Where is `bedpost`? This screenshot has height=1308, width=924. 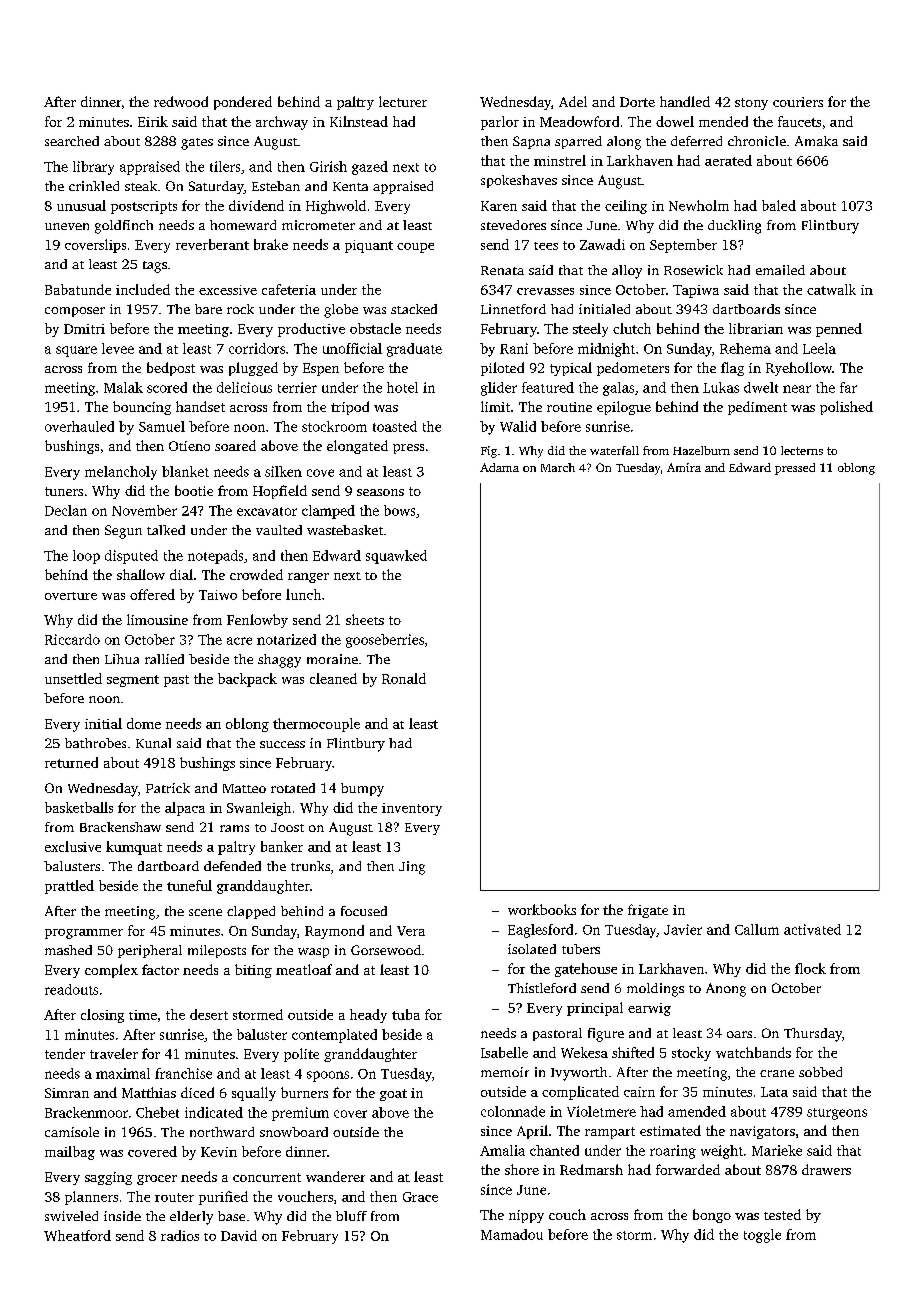
bedpost is located at coordinates (171, 369).
